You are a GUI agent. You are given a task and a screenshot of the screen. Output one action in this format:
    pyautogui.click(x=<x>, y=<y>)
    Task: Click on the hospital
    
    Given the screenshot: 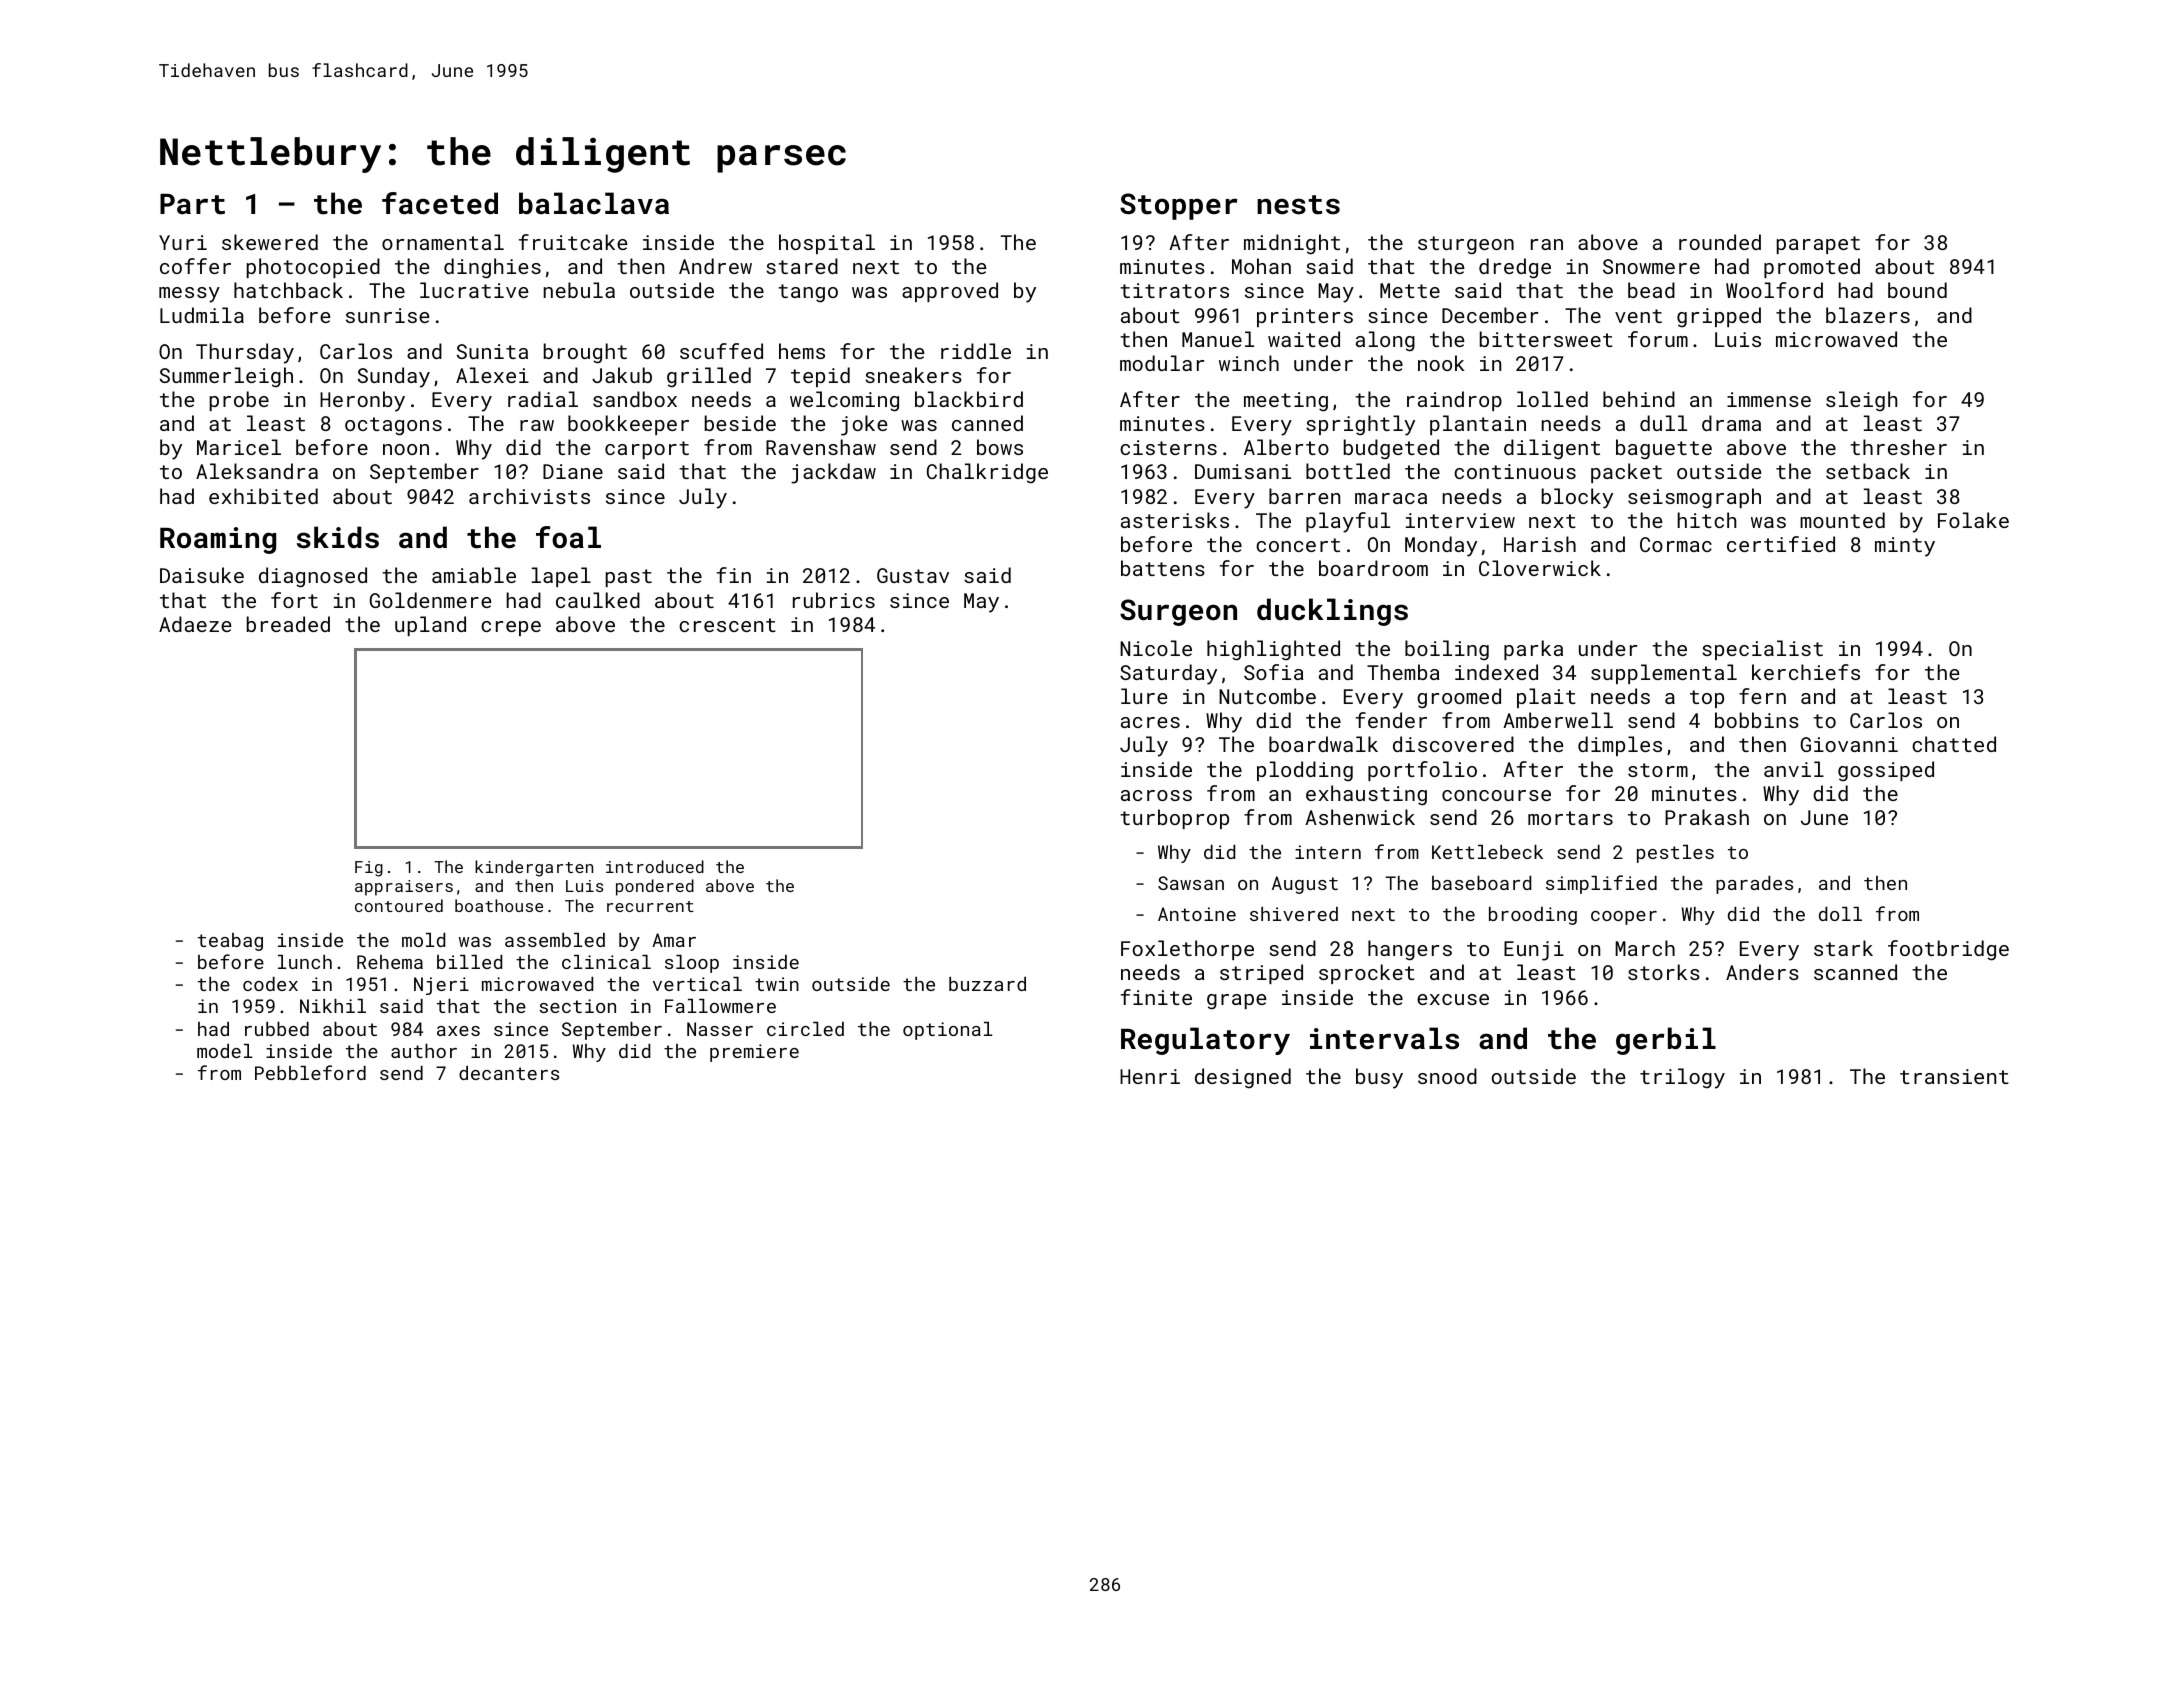 What is the action you would take?
    pyautogui.click(x=827, y=244)
